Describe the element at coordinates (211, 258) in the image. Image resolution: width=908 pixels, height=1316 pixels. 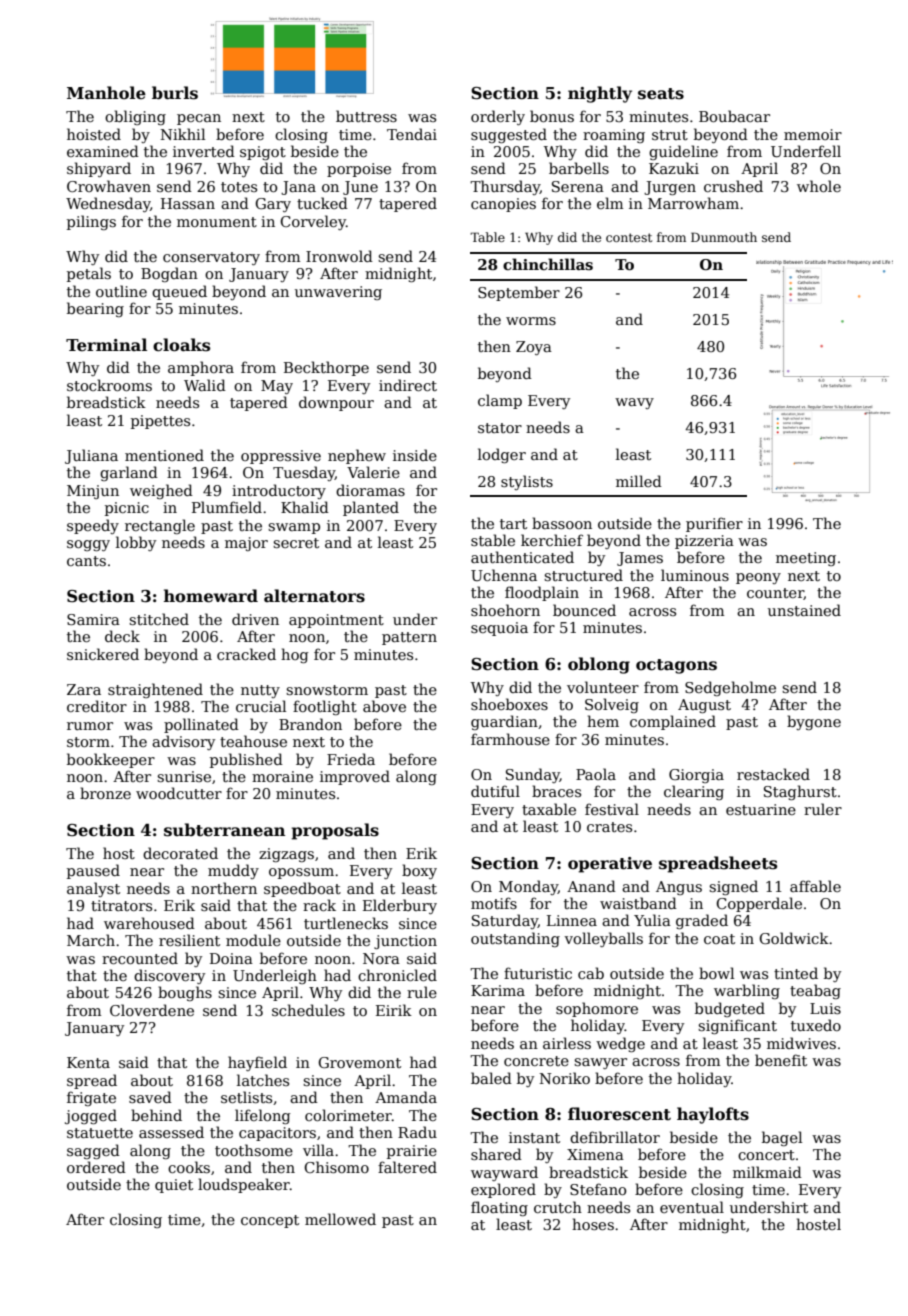
I see `conservatory` at that location.
